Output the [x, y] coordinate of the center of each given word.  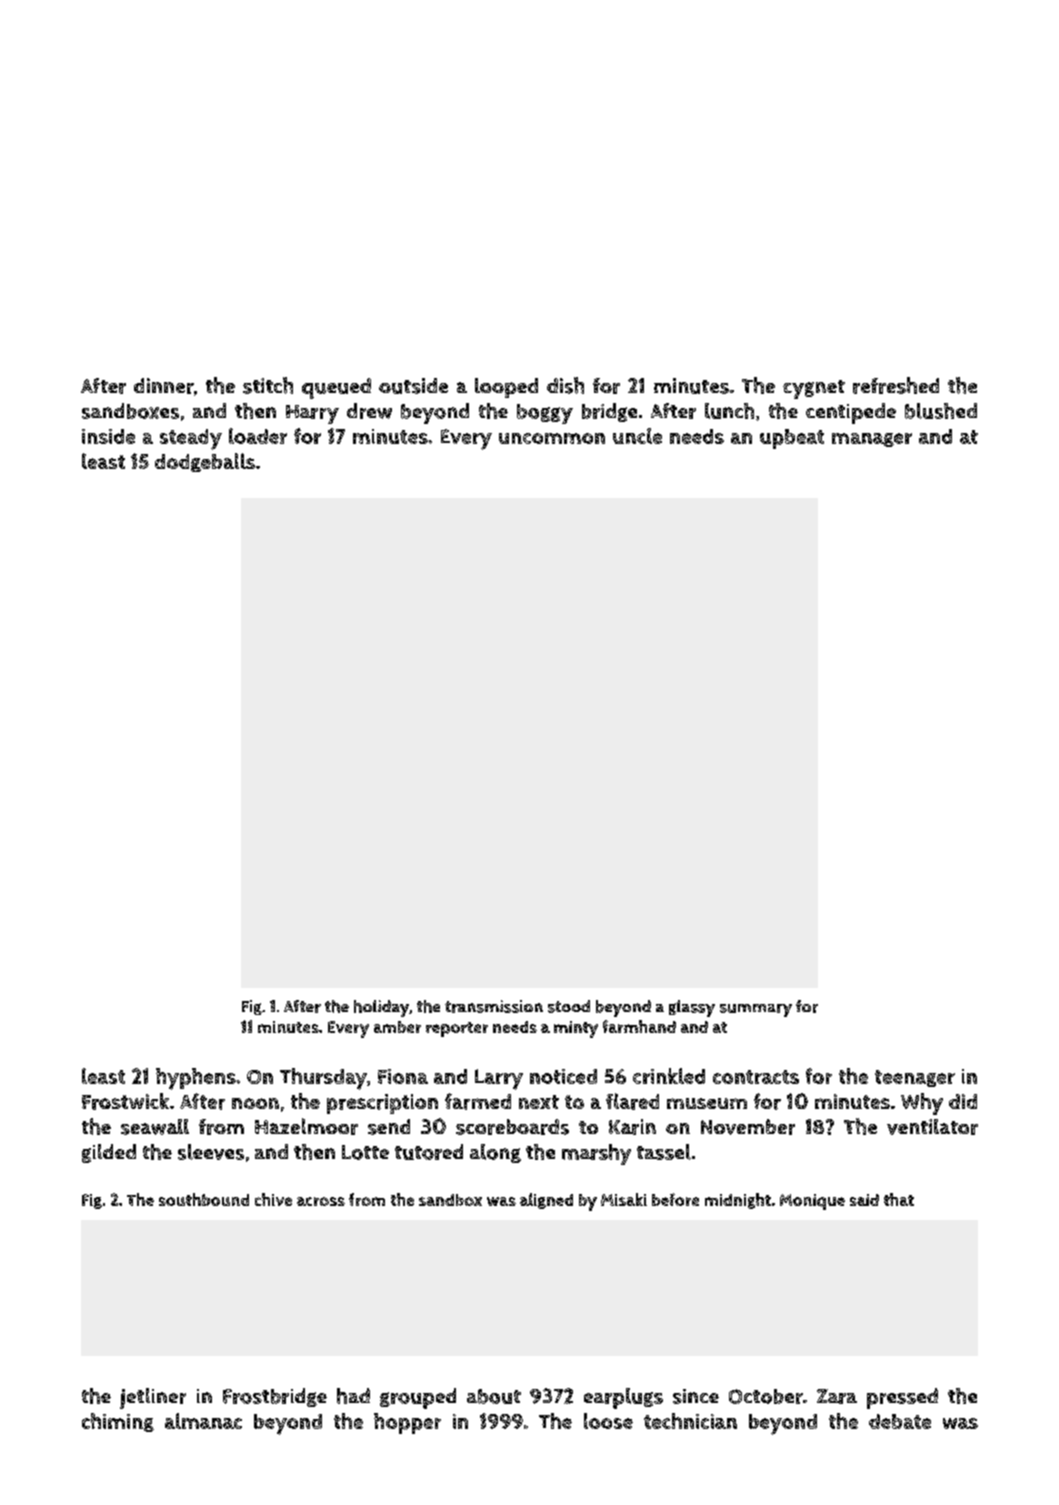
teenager [915, 1078]
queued [336, 388]
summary [756, 1010]
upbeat [792, 439]
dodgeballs [205, 462]
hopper [407, 1423]
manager [872, 440]
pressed [902, 1398]
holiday [381, 1008]
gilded [109, 1153]
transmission [494, 1006]
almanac [203, 1421]
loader [258, 436]
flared [632, 1101]
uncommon [552, 438]
